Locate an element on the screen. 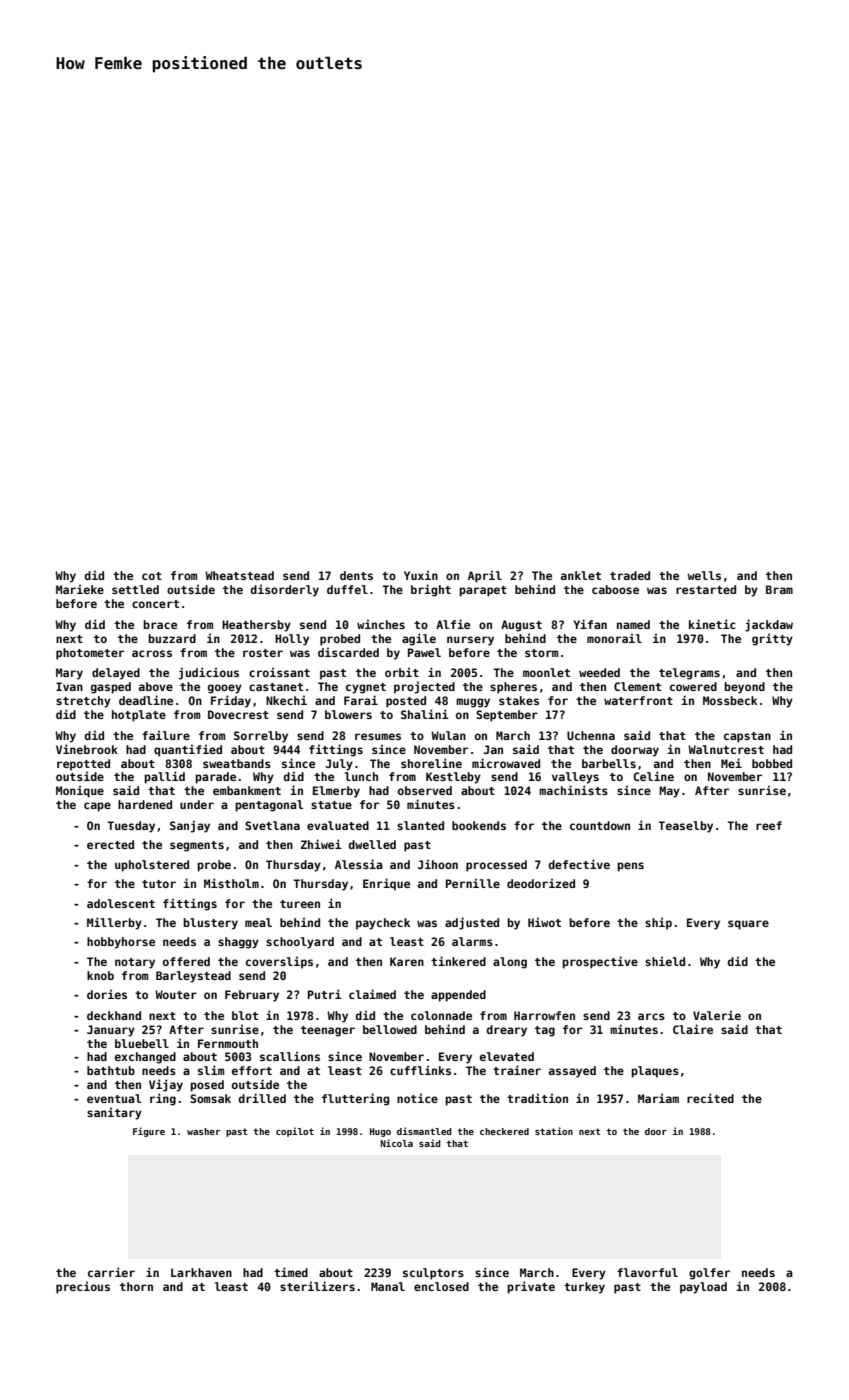 This screenshot has width=849, height=1400. Mariam is located at coordinates (658, 1098).
